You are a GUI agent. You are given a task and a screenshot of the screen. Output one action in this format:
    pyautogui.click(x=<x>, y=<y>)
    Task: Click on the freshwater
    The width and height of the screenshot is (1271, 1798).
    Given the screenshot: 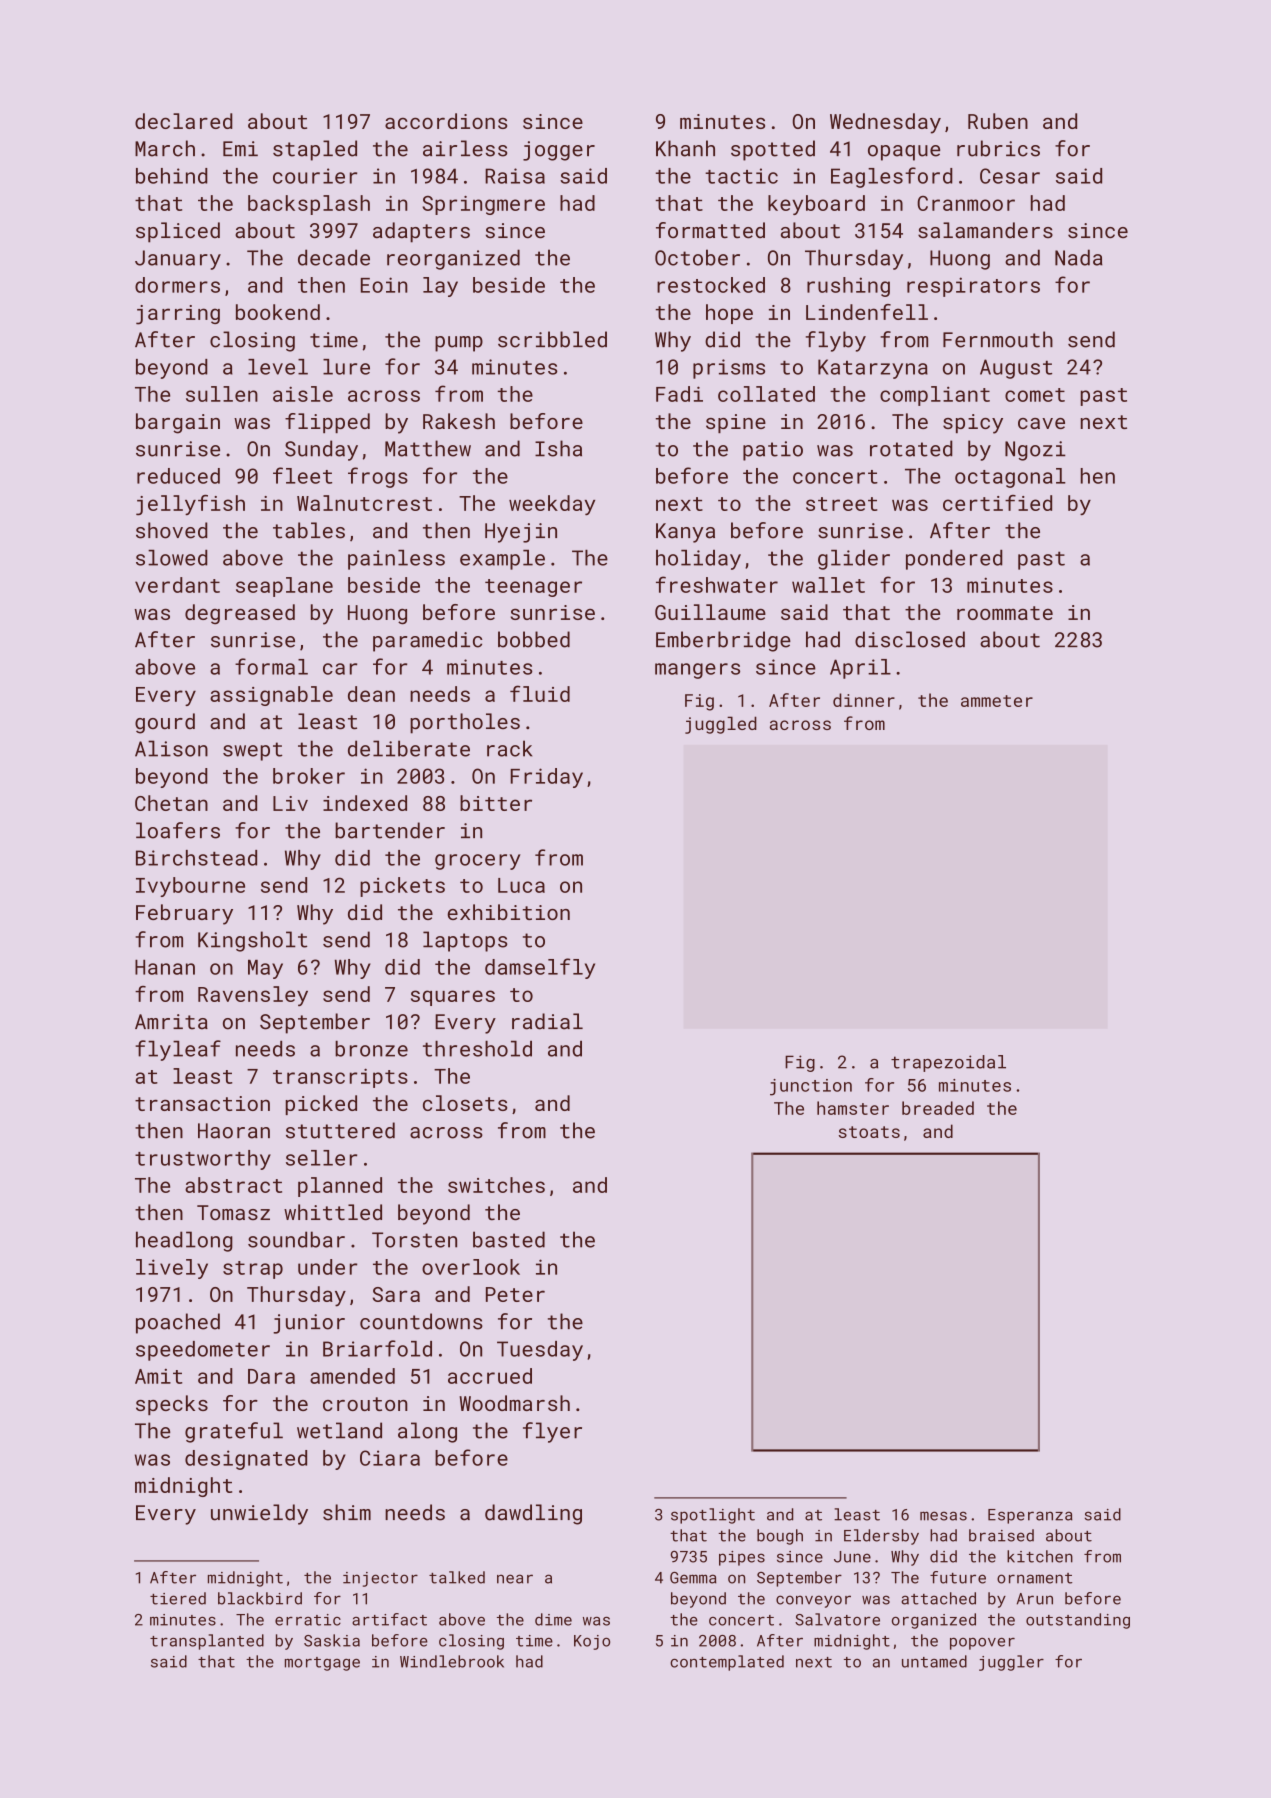 What is the action you would take?
    pyautogui.click(x=717, y=584)
